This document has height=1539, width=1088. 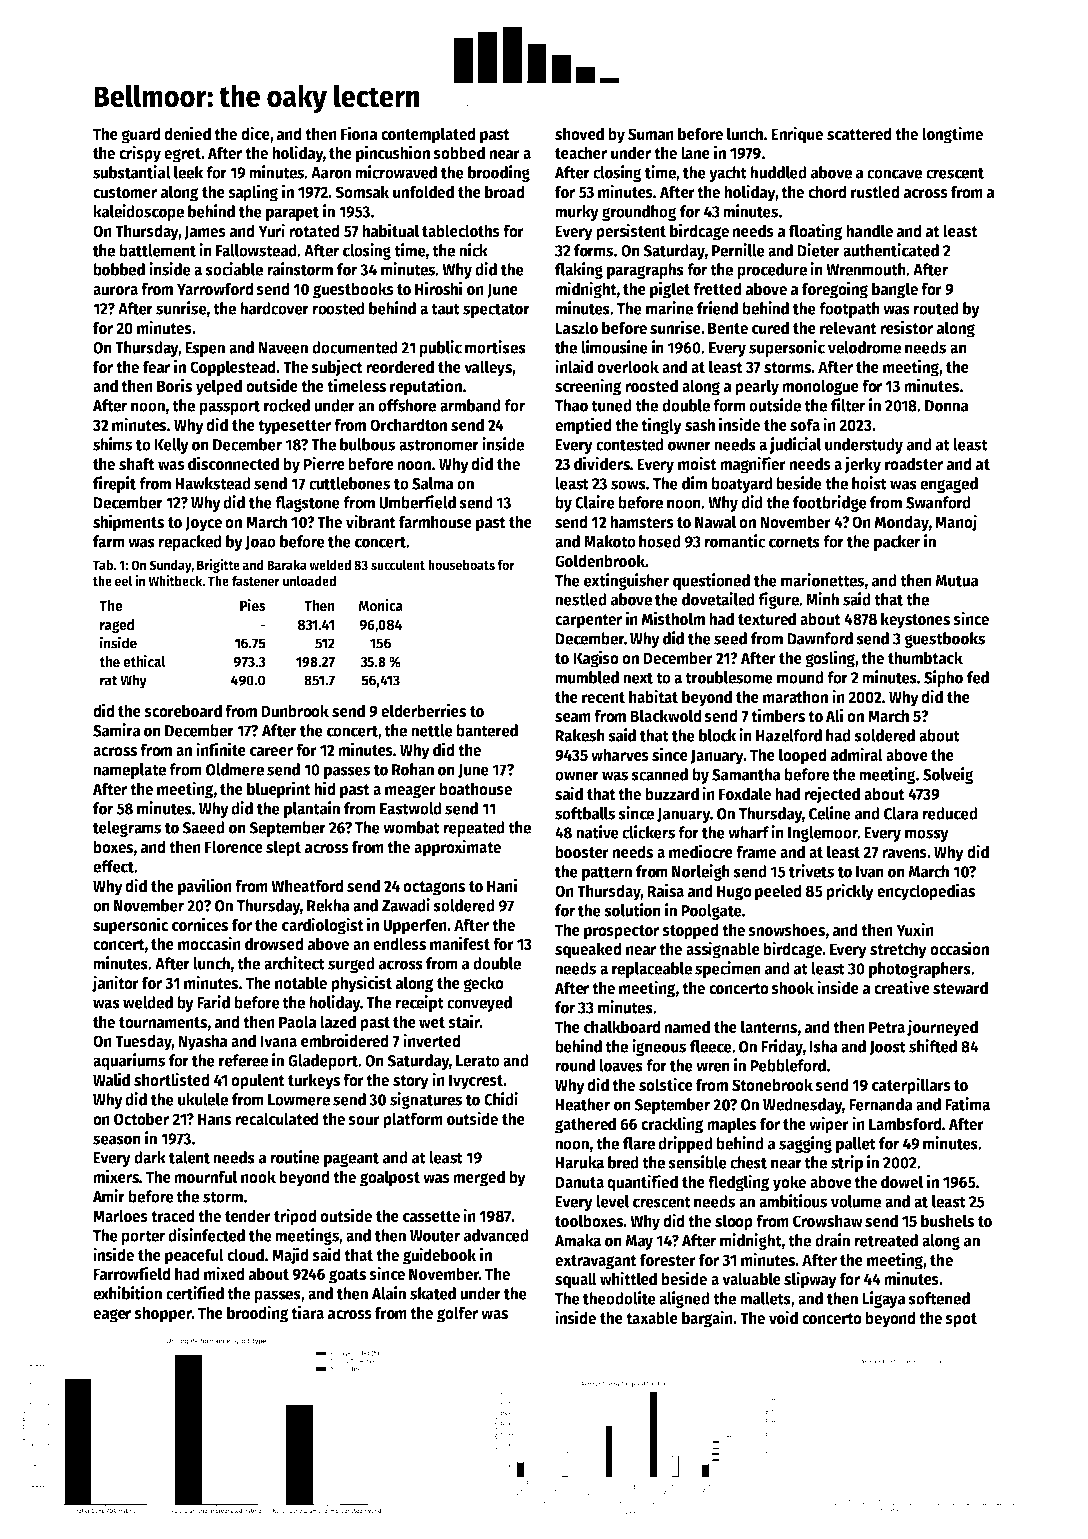 What do you see at coordinates (141, 135) in the document?
I see `guard` at bounding box center [141, 135].
